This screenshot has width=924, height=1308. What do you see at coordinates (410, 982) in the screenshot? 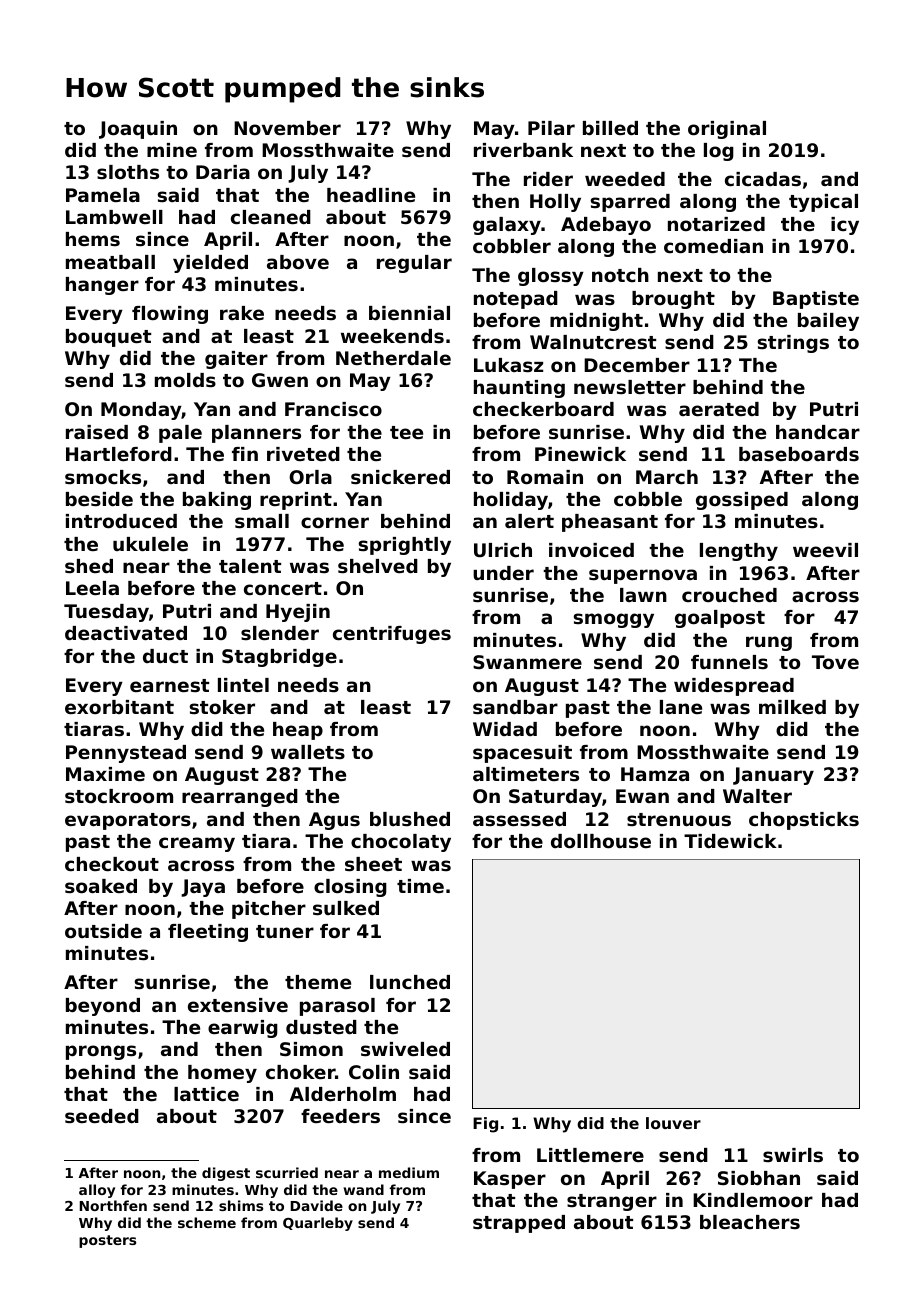
I see `lunched` at bounding box center [410, 982].
